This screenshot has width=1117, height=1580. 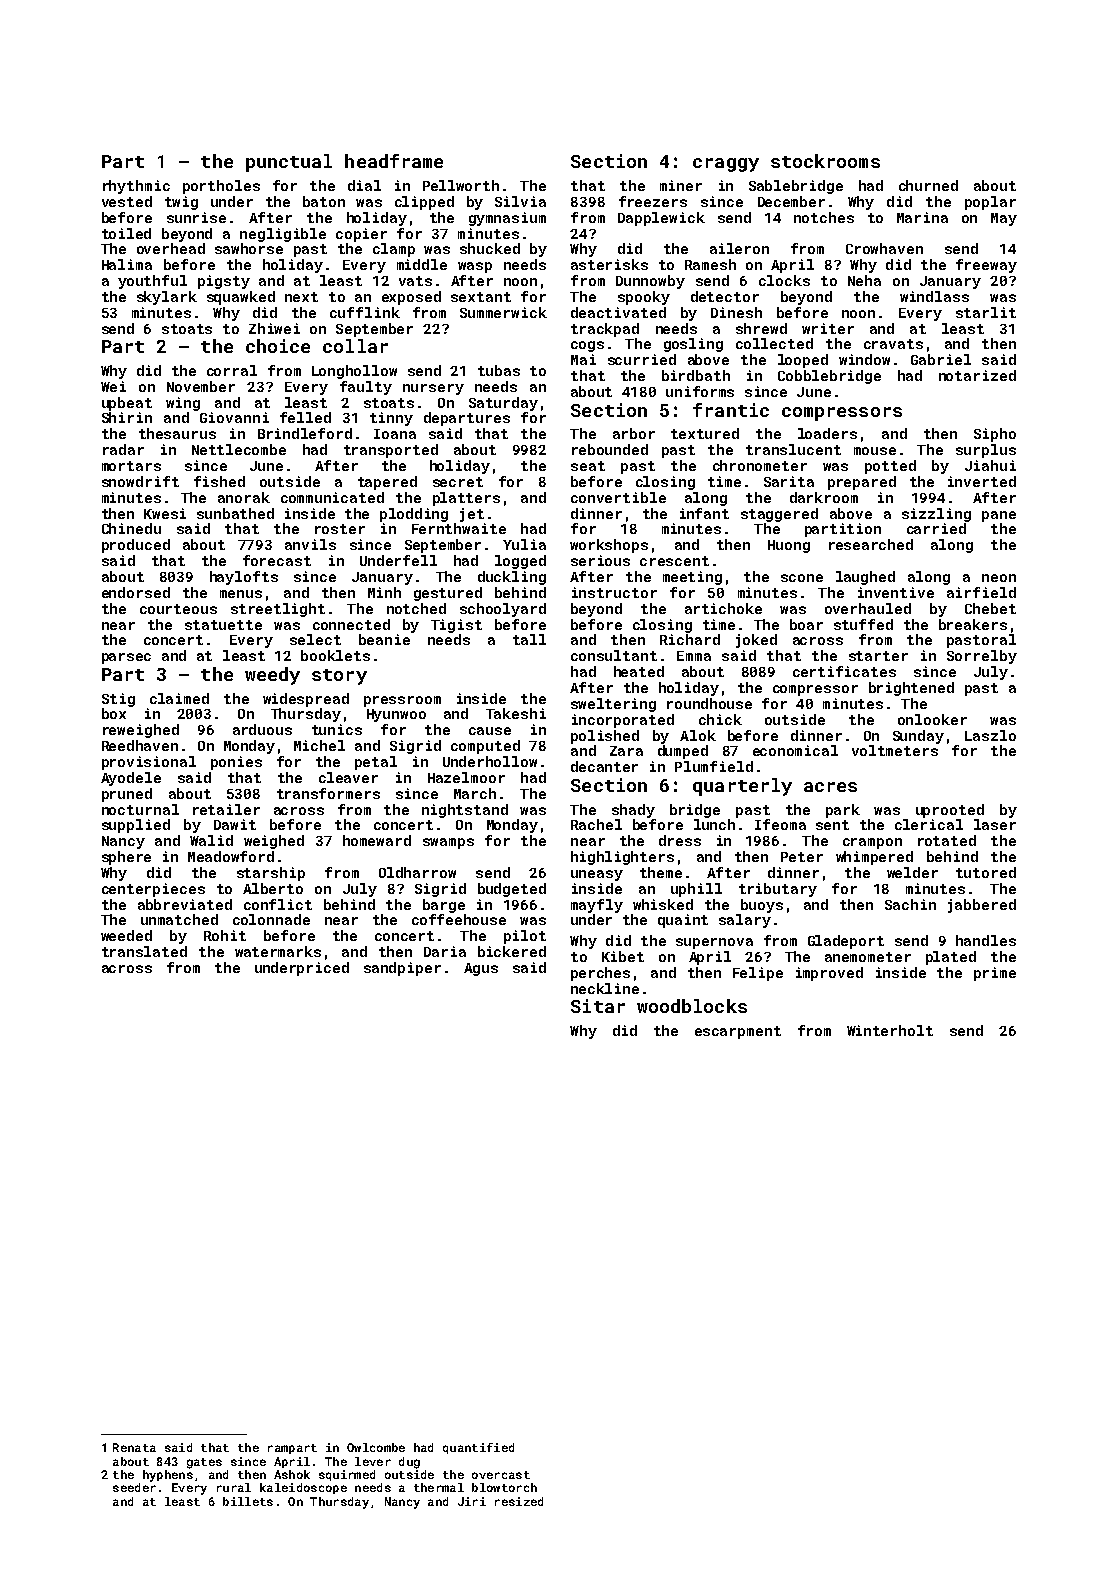 What do you see at coordinates (235, 824) in the screenshot?
I see `Dawit` at bounding box center [235, 824].
